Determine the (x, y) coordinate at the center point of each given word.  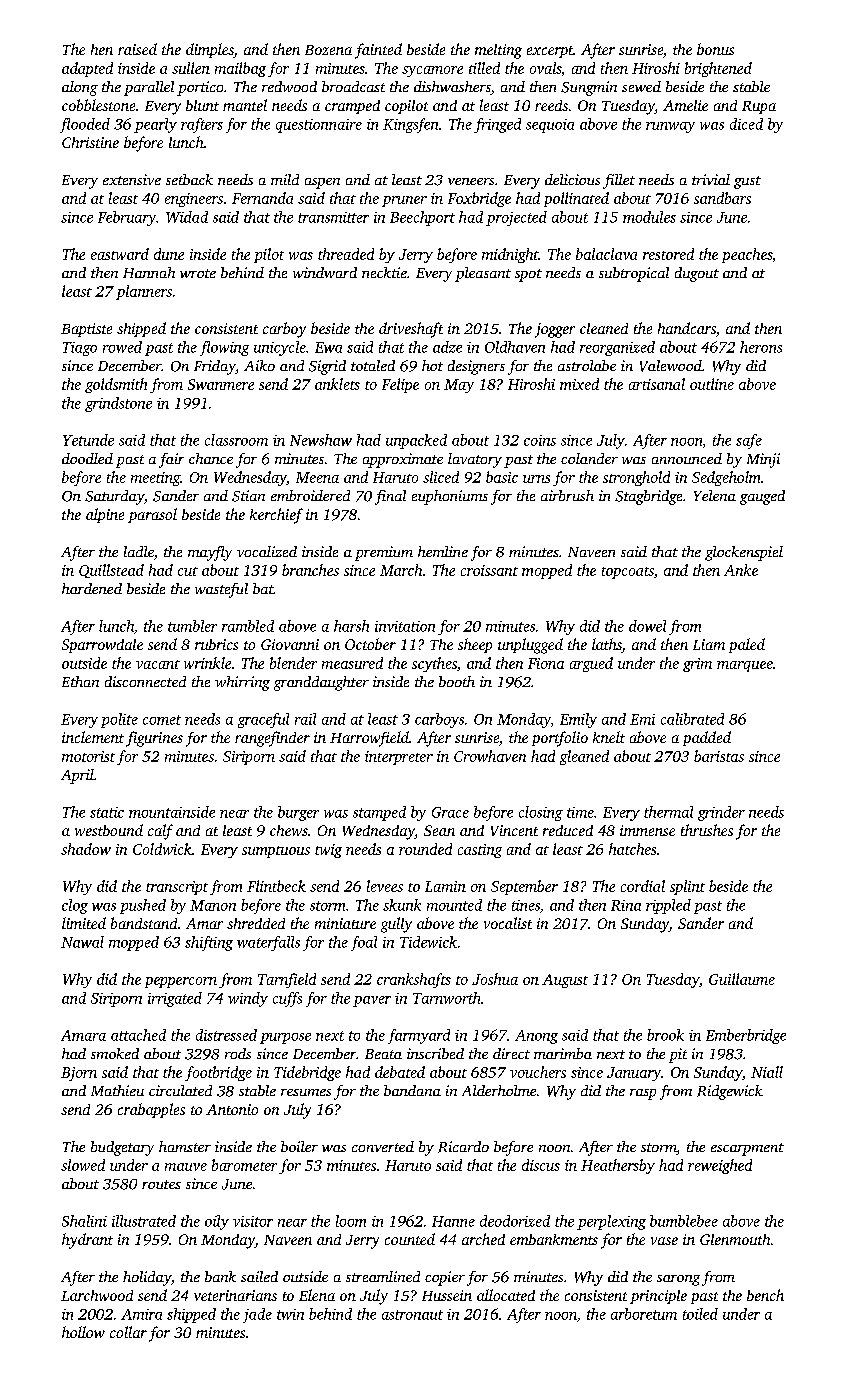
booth (457, 681)
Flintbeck (276, 886)
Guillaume (742, 979)
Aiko (259, 365)
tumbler (192, 626)
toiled (700, 1314)
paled (747, 645)
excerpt (550, 52)
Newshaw (321, 440)
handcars (687, 328)
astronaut (412, 1315)
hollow (83, 1332)
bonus (715, 49)
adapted (87, 69)
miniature (345, 923)
